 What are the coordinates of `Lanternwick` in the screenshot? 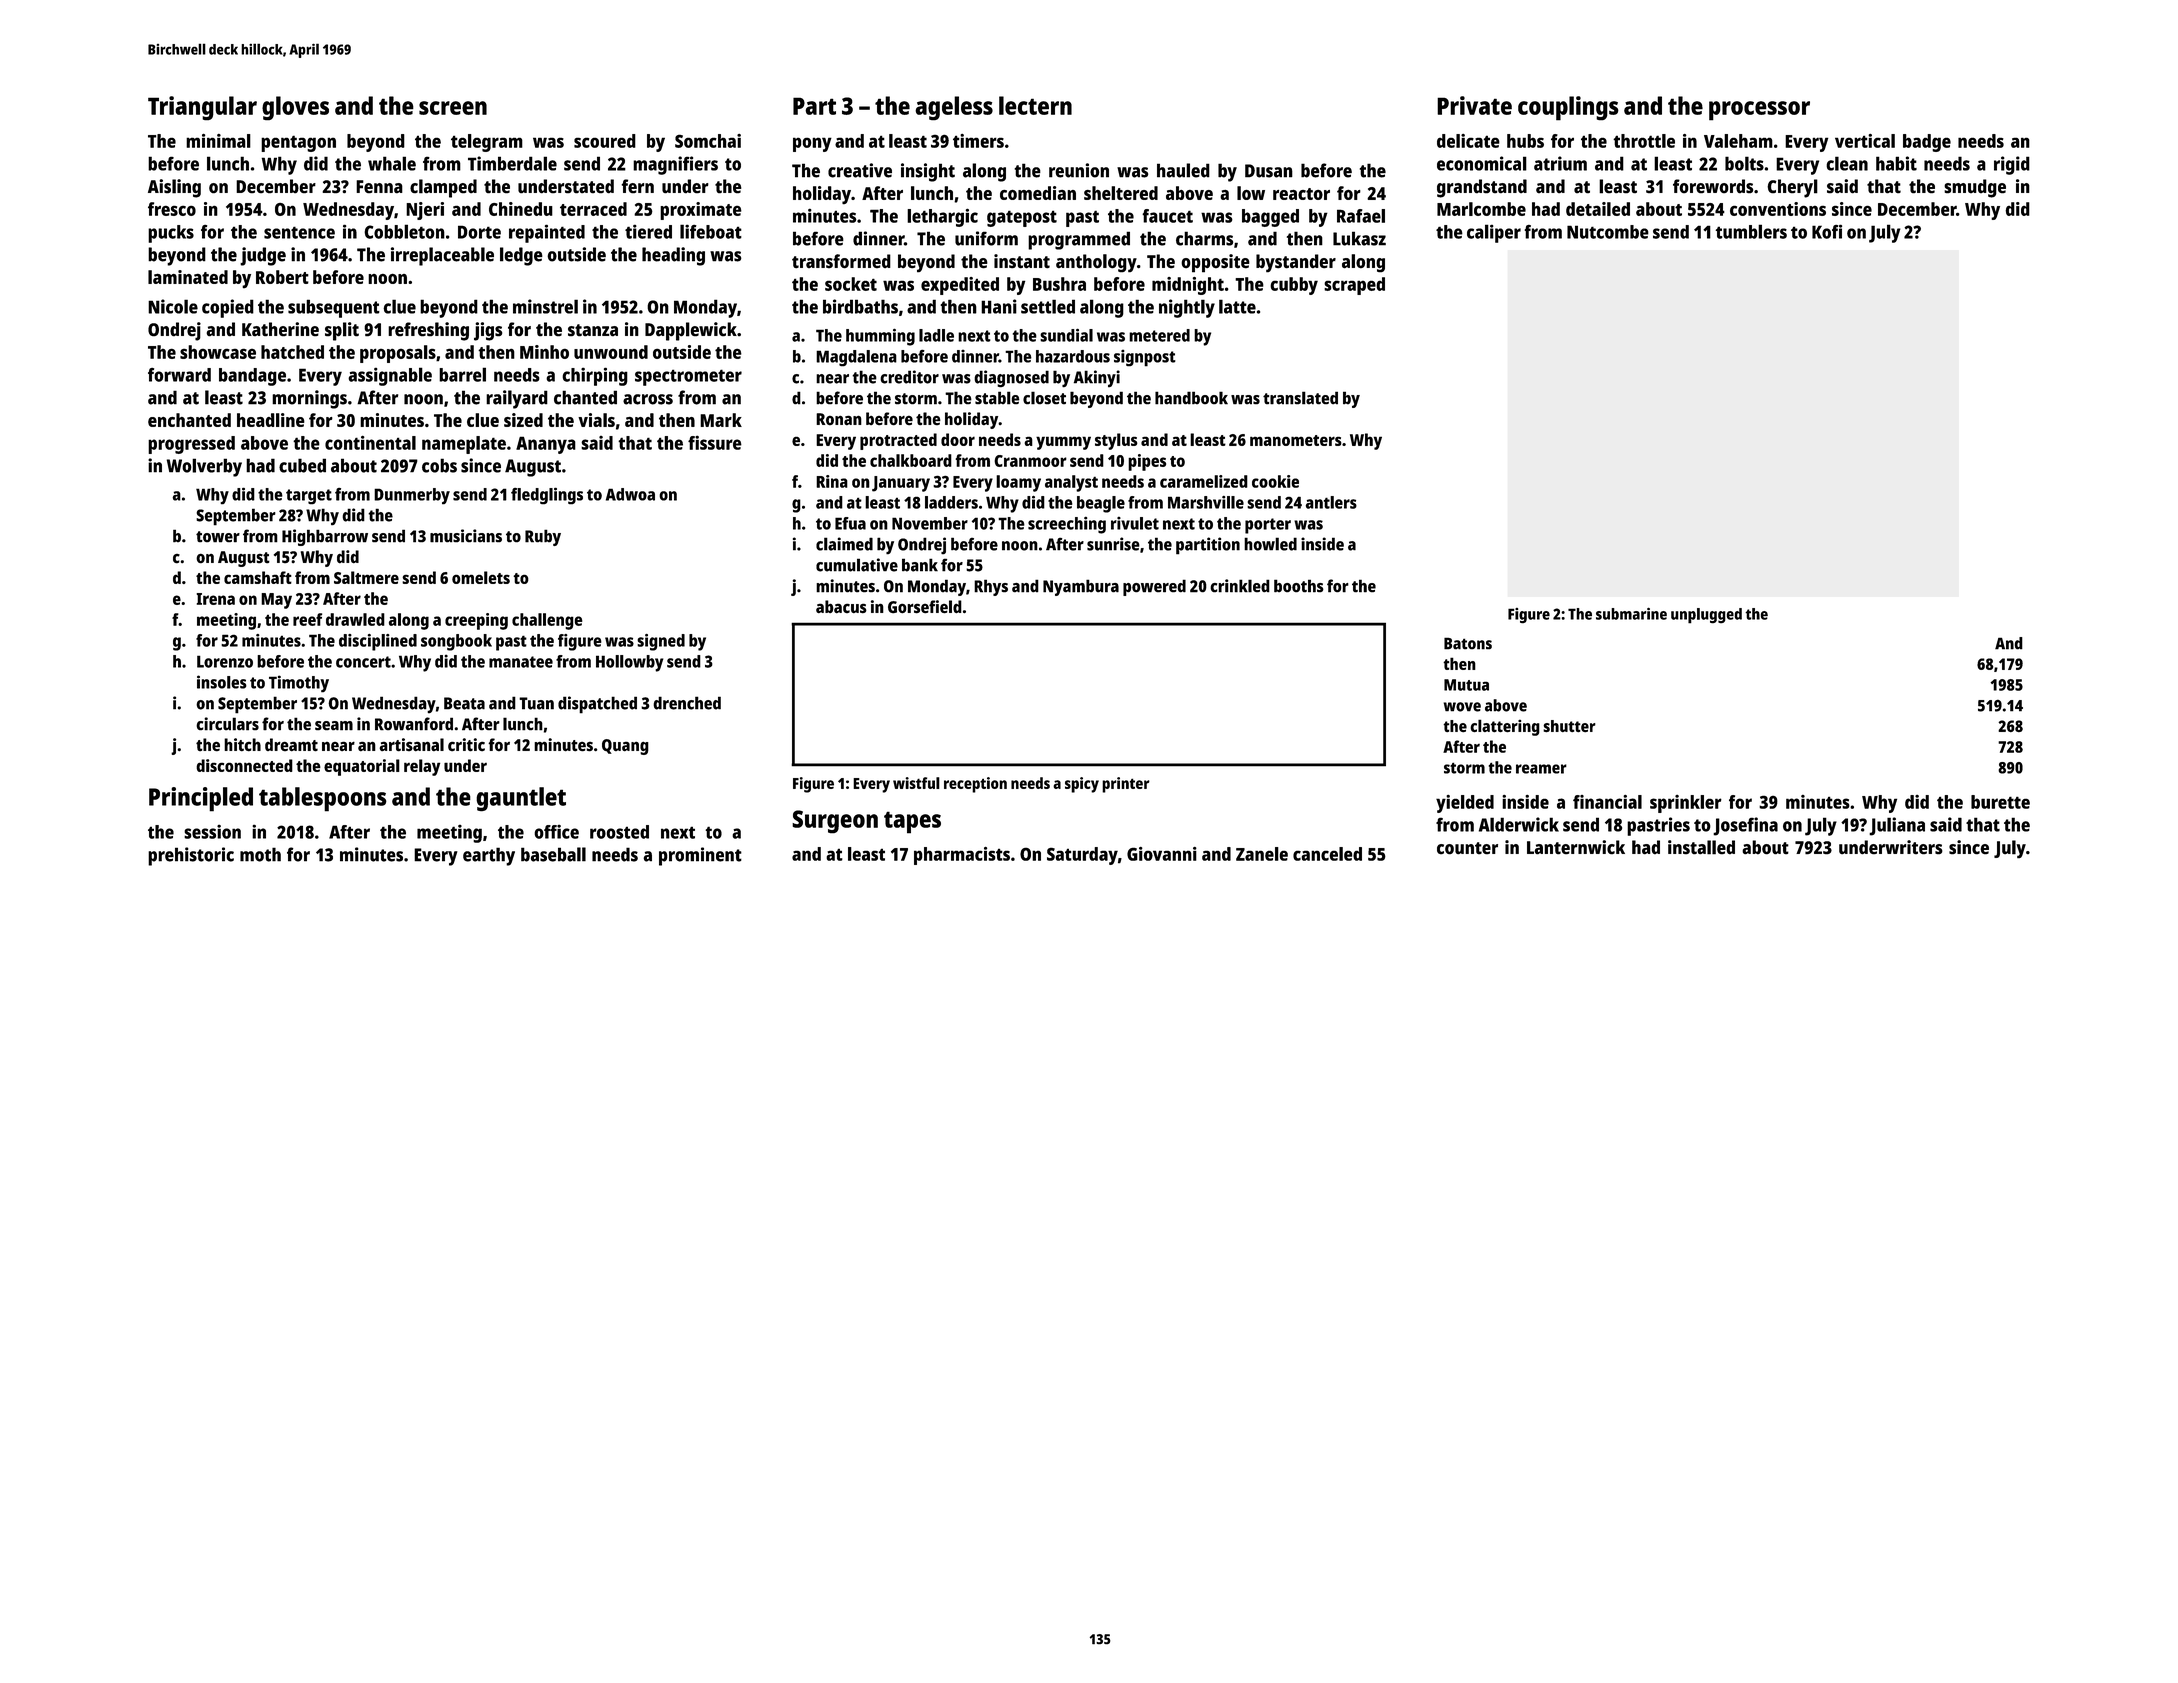 It's located at (1576, 847).
